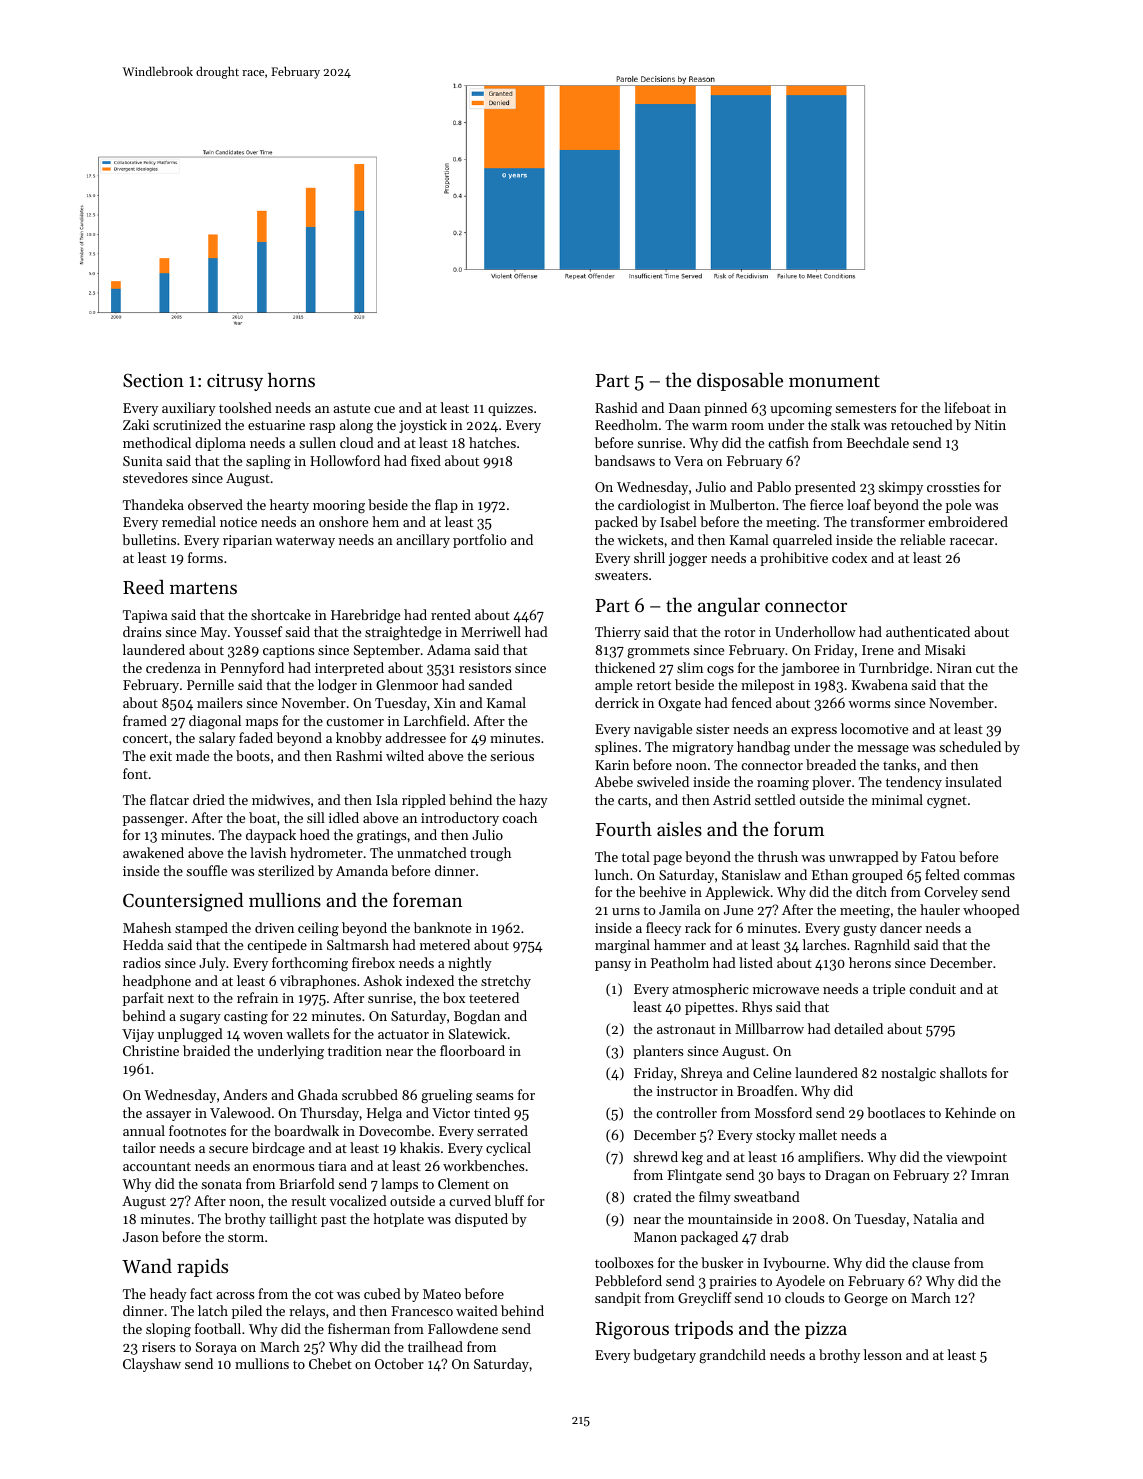  What do you see at coordinates (613, 966) in the page?
I see `pansy` at bounding box center [613, 966].
